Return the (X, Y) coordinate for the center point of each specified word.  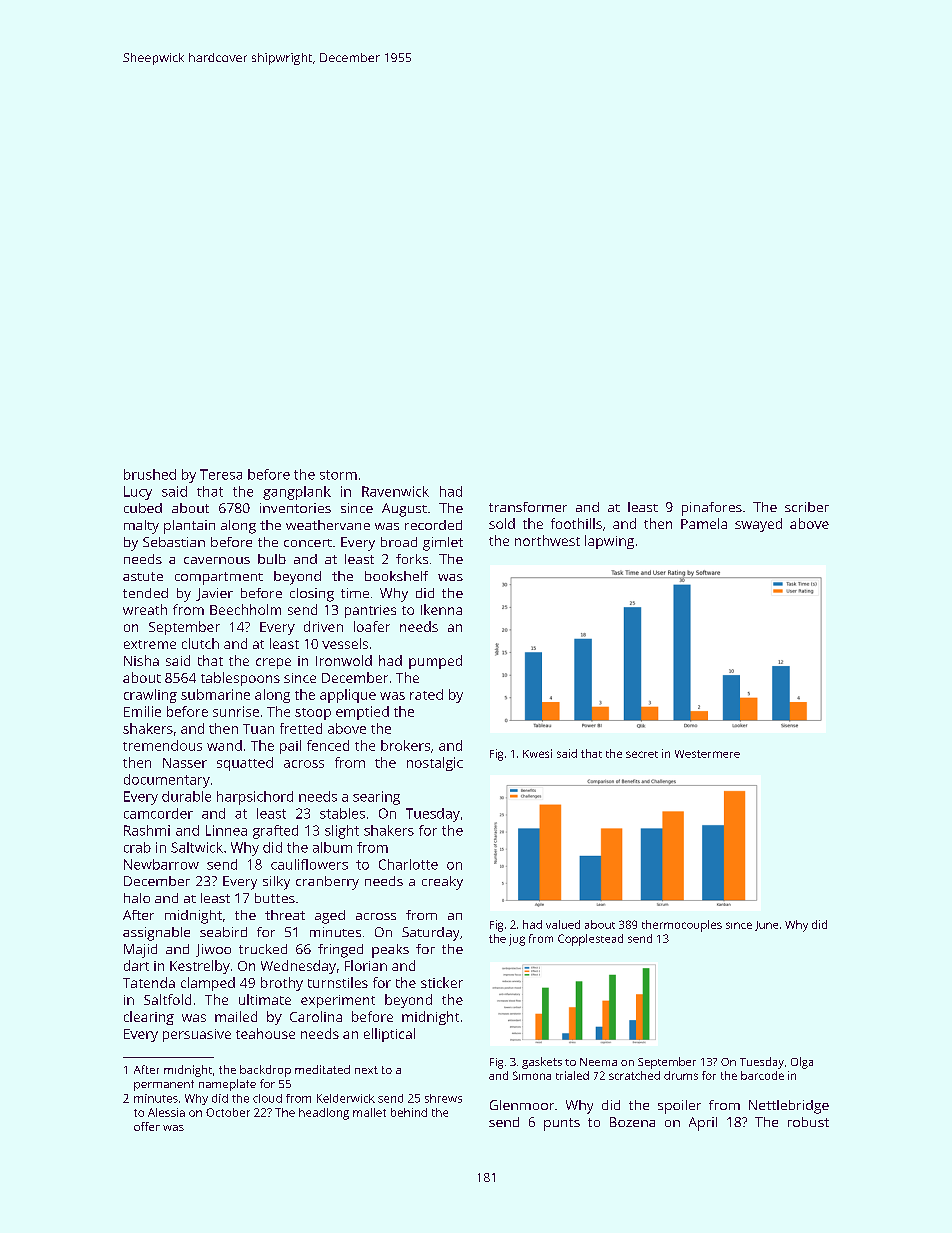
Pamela (704, 523)
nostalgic (435, 764)
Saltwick (197, 847)
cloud (267, 1098)
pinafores (712, 509)
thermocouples (682, 926)
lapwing (609, 542)
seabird (223, 932)
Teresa (221, 474)
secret (642, 754)
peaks (390, 951)
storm (338, 475)
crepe (273, 663)
